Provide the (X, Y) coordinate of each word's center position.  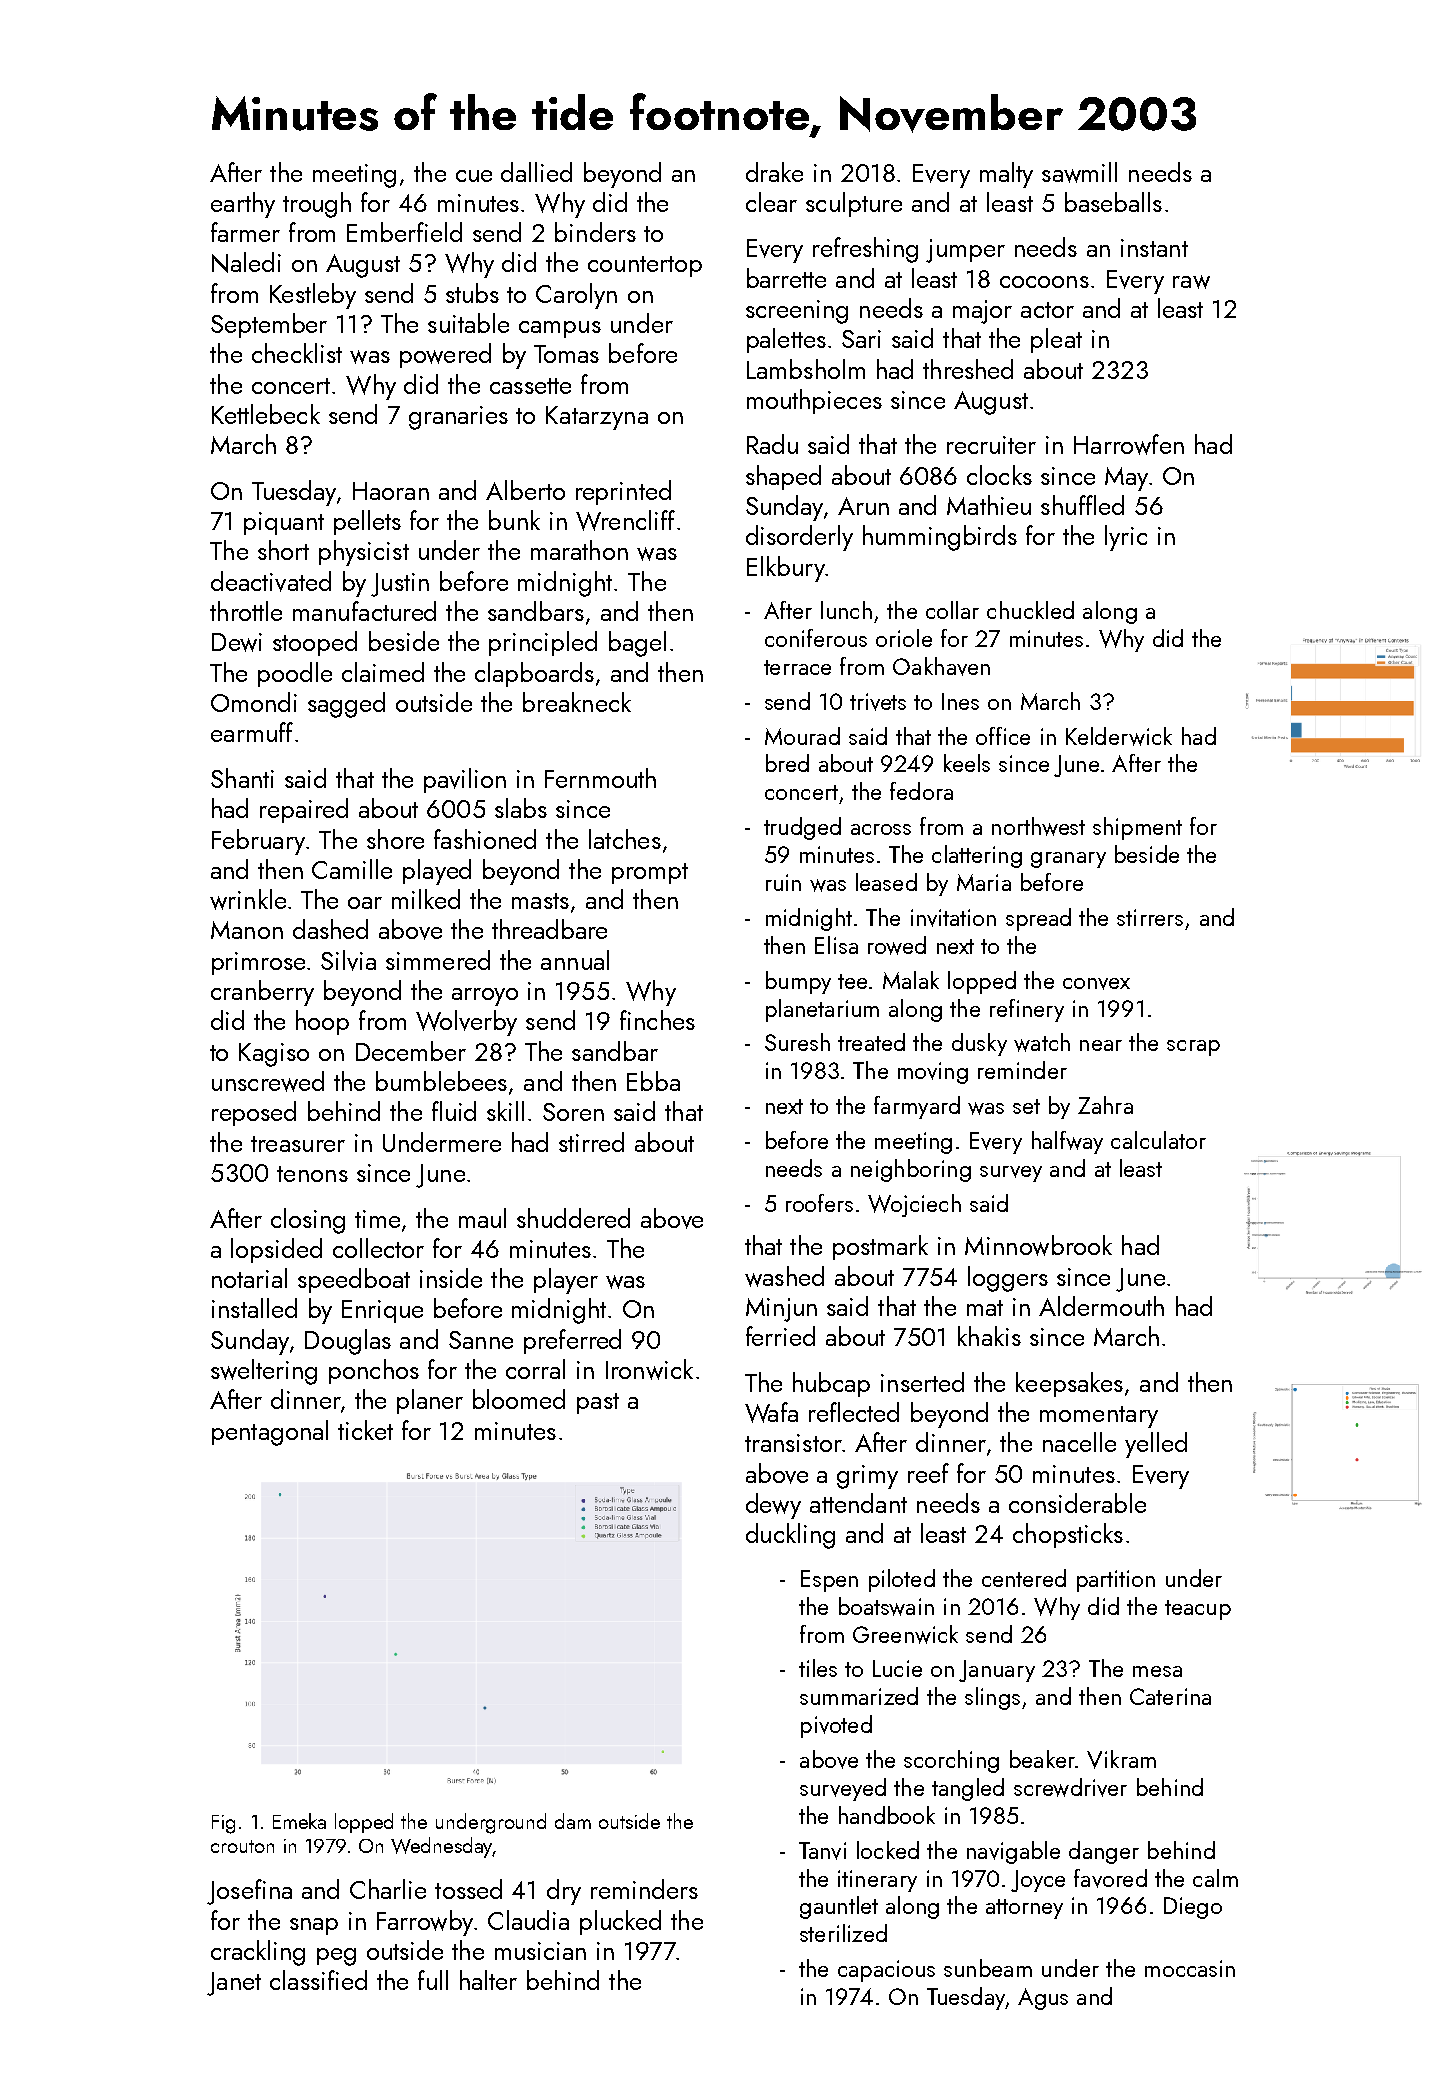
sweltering (264, 1372)
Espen (829, 1581)
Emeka (299, 1821)
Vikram (1121, 1759)
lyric (1126, 538)
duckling (790, 1536)
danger (1104, 1852)
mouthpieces (814, 401)
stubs (472, 293)
